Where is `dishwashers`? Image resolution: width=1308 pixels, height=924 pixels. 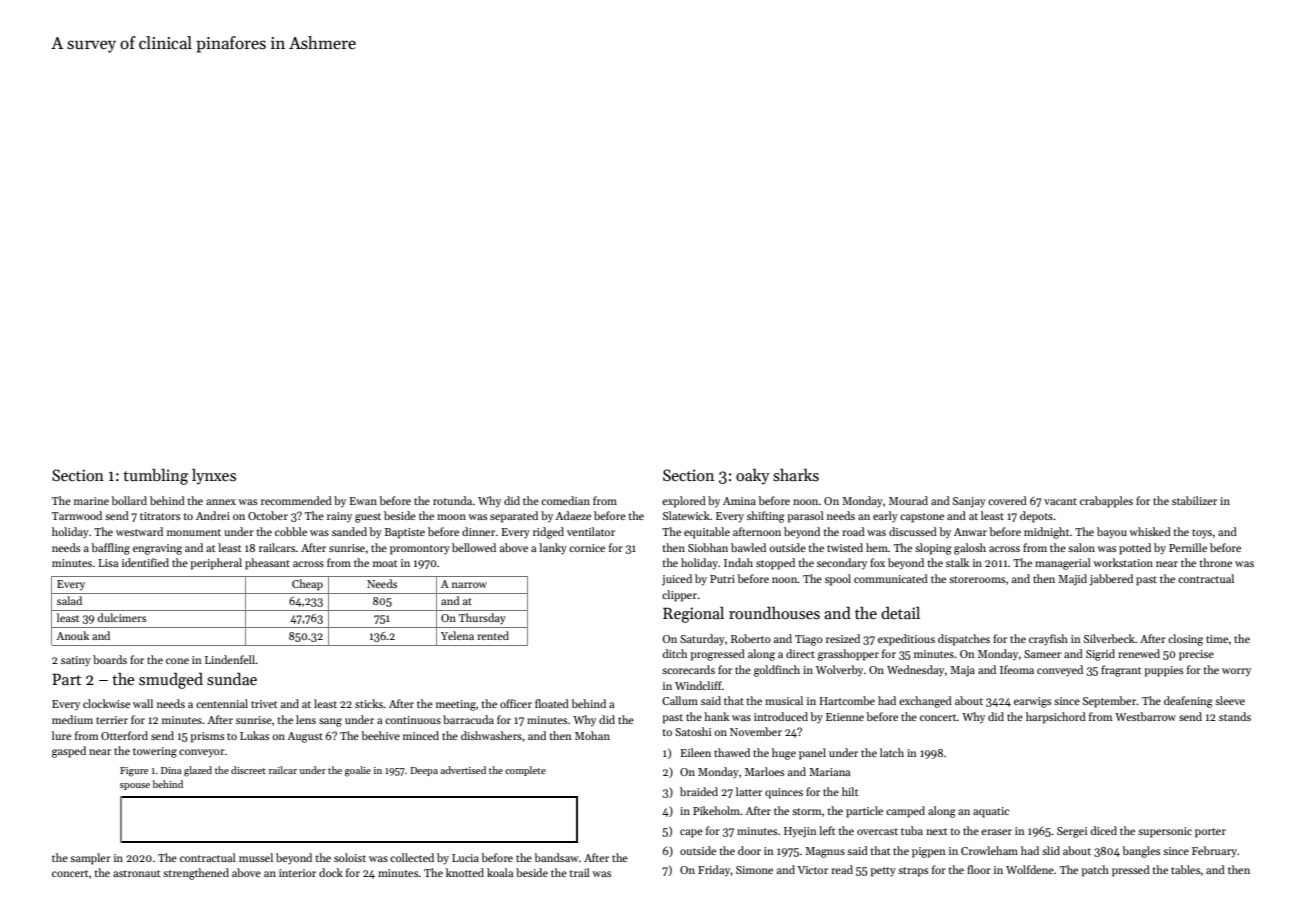
dishwashers is located at coordinates (491, 735).
